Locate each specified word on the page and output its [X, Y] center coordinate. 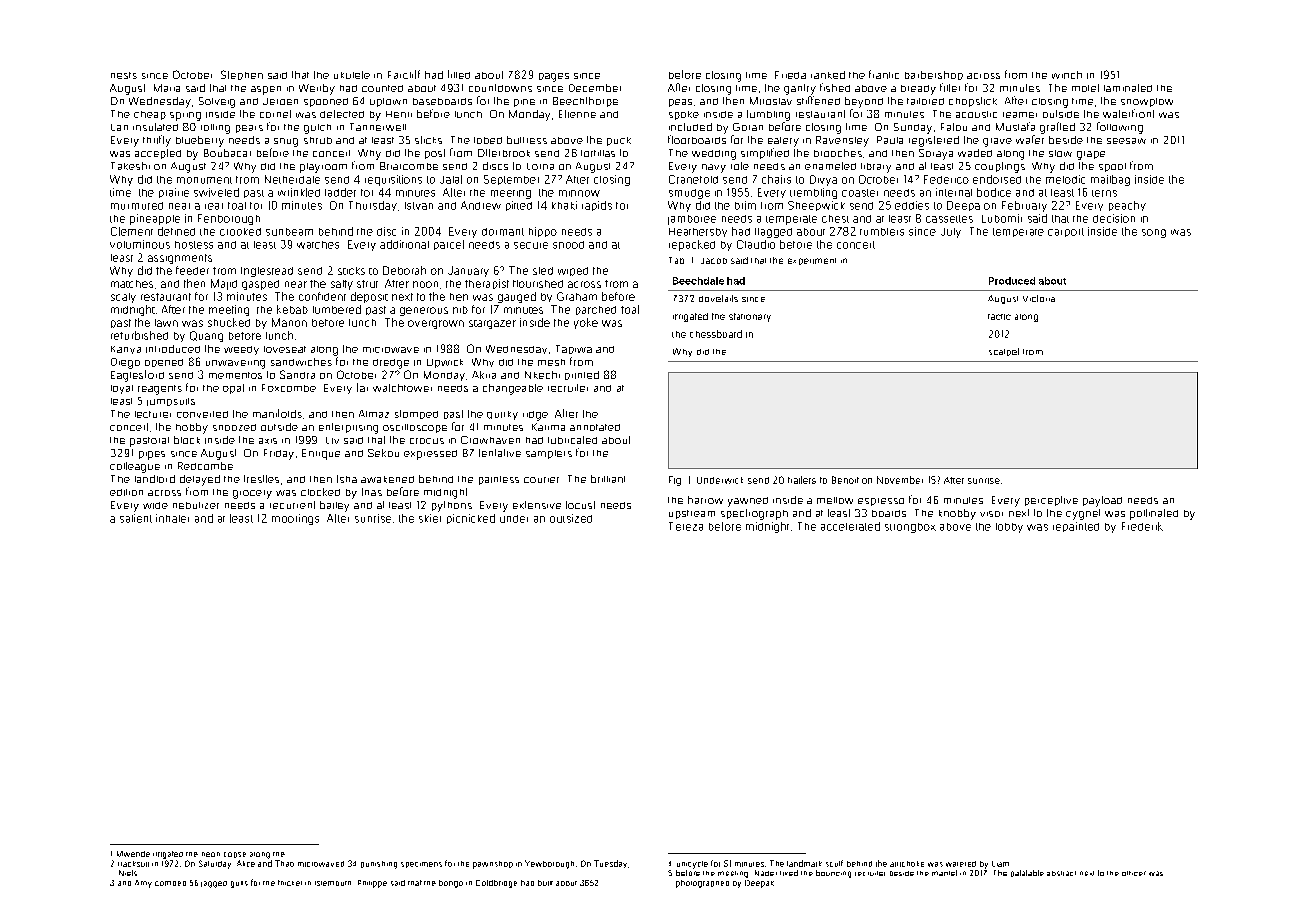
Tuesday [610, 864]
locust [580, 505]
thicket [290, 883]
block [187, 440]
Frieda [790, 75]
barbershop [934, 75]
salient [136, 518]
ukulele [352, 75]
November [900, 480]
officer [1134, 873]
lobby [1009, 528]
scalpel [1004, 352]
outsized [571, 518]
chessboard [716, 334]
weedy [241, 350]
